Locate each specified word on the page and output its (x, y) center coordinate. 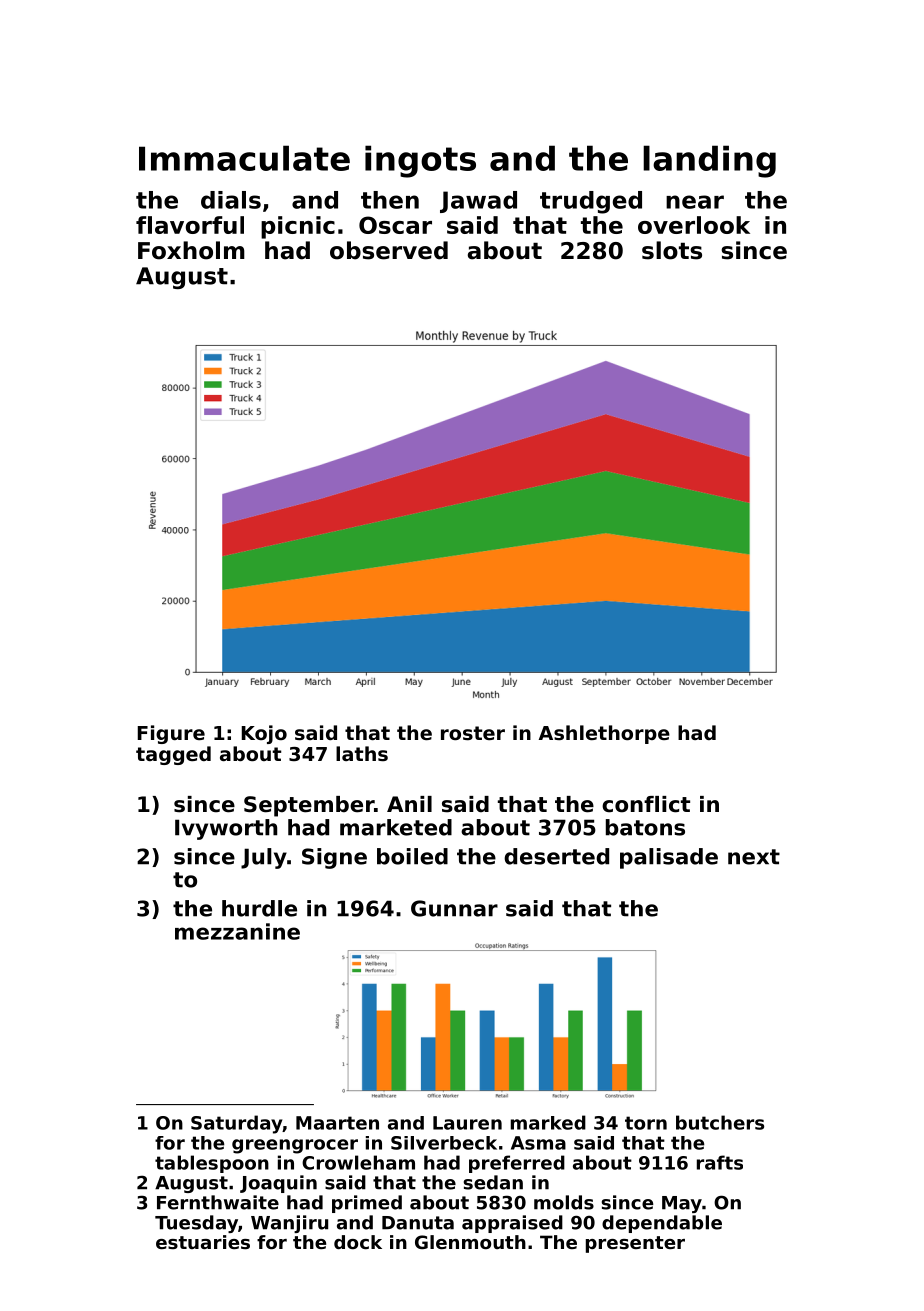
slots (672, 250)
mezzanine (237, 931)
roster (473, 733)
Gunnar (454, 908)
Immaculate (244, 158)
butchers (720, 1122)
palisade (669, 858)
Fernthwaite (218, 1202)
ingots (420, 161)
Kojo (264, 734)
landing (709, 161)
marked (548, 1122)
